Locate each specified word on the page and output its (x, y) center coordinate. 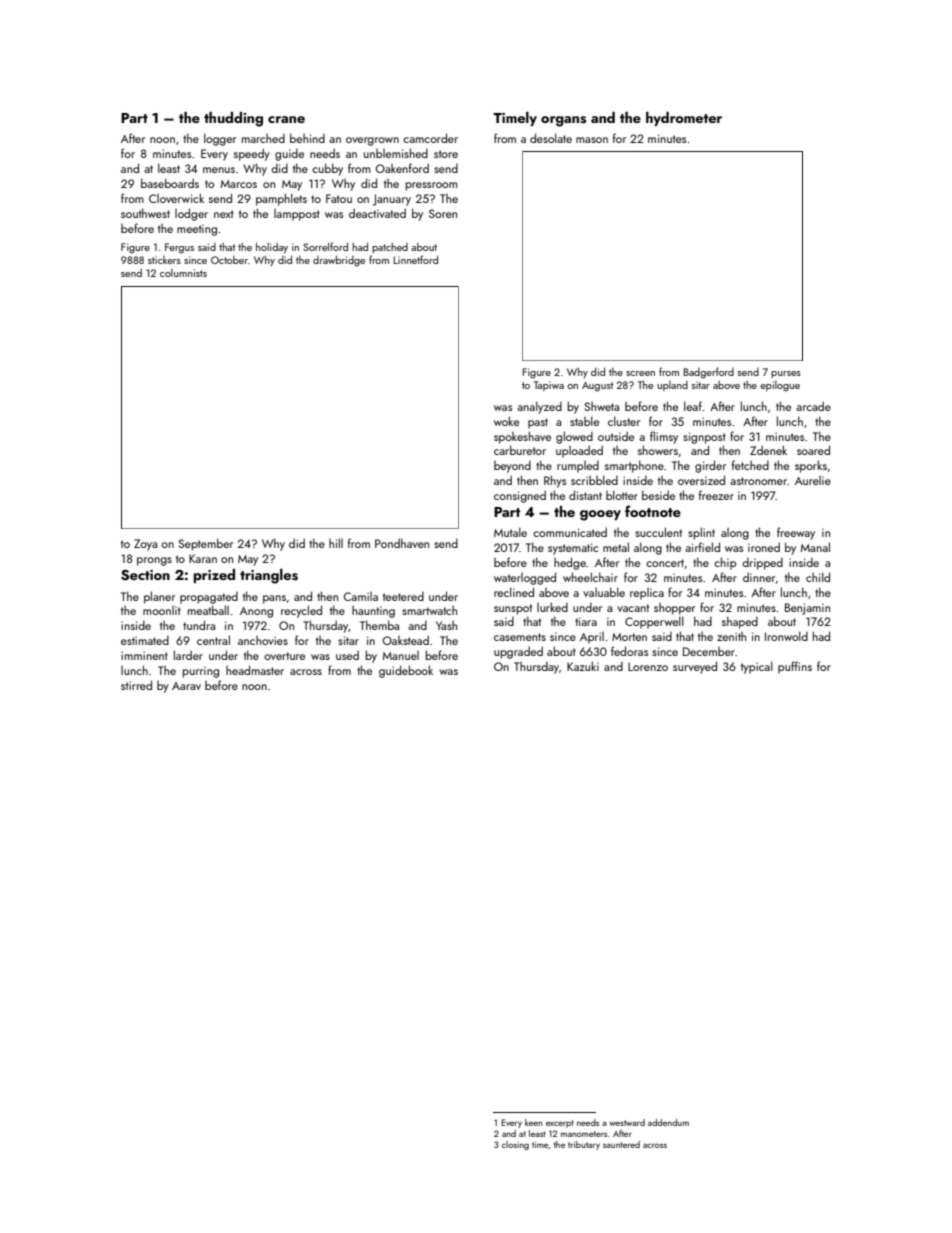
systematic (573, 549)
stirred (136, 685)
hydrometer (684, 119)
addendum (668, 1122)
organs (563, 121)
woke (506, 421)
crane (286, 119)
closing (515, 1145)
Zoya (145, 545)
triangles (269, 576)
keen (533, 1122)
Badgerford (709, 373)
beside (658, 495)
